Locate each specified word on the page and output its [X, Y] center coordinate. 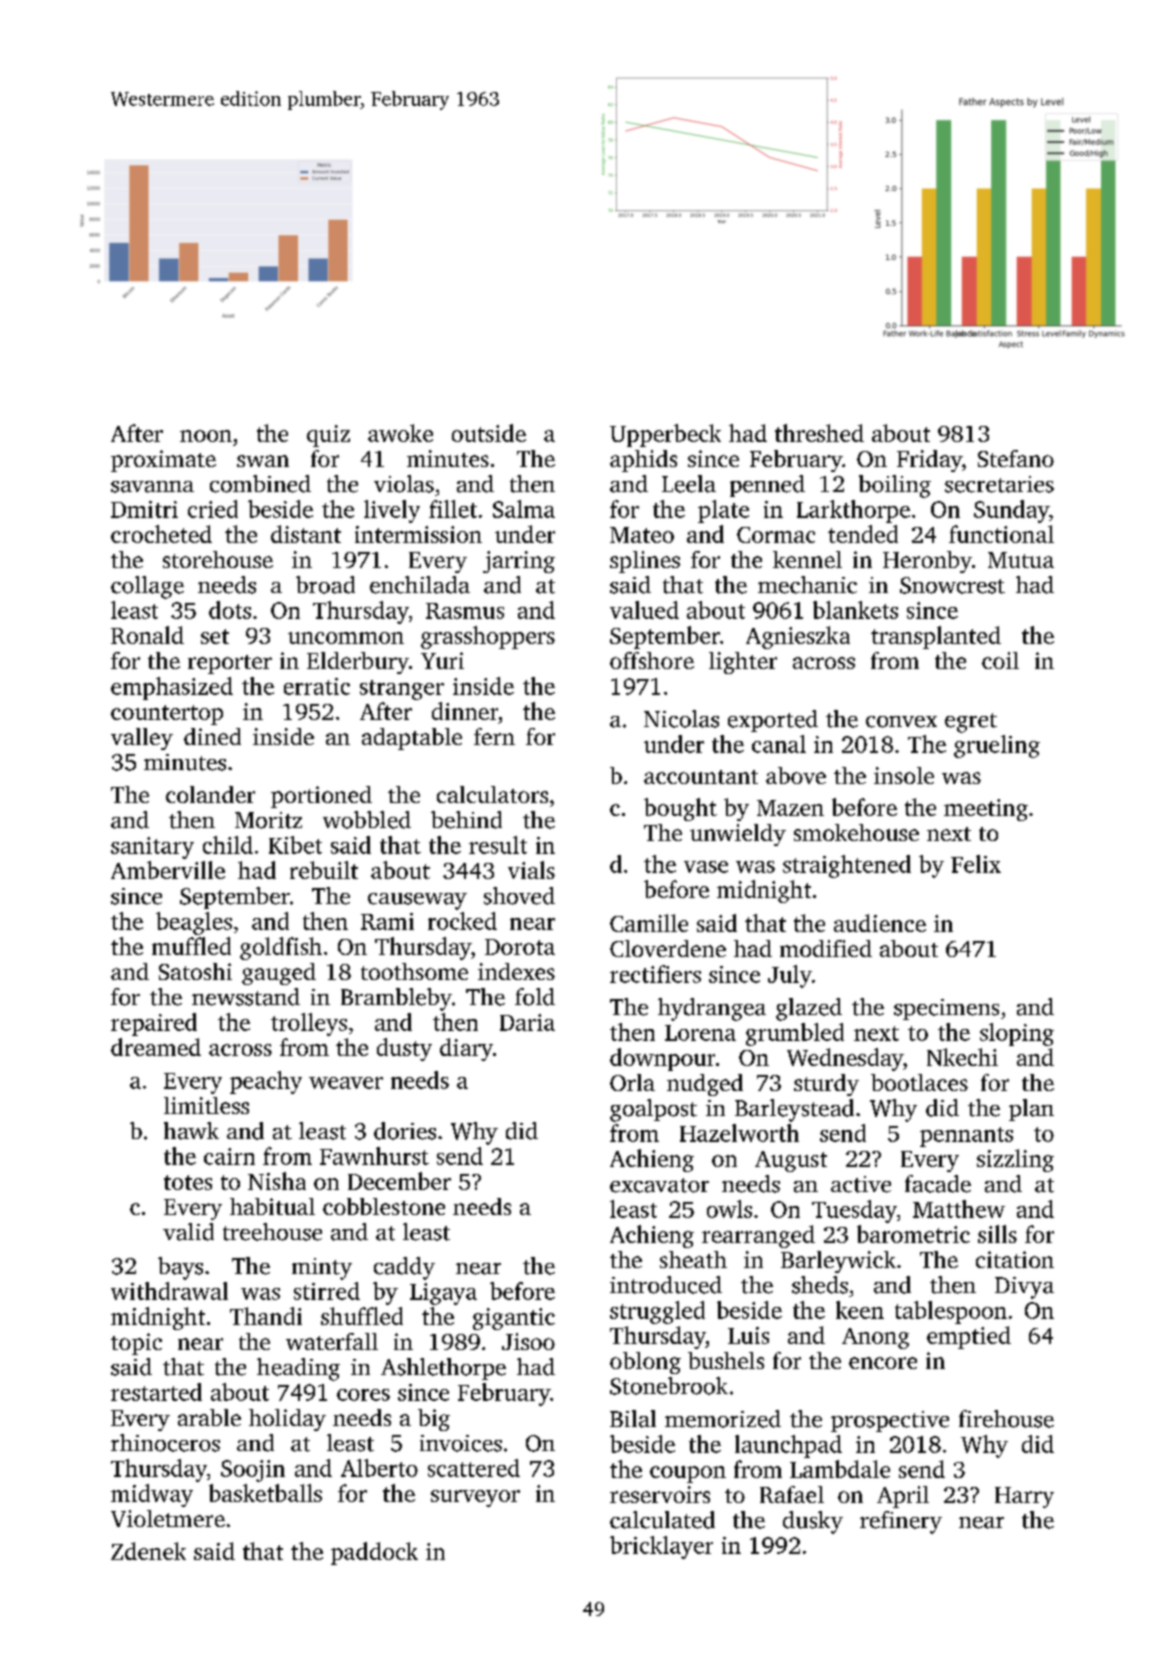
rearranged [758, 1236]
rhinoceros [165, 1443]
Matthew [959, 1209]
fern [494, 736]
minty [322, 1269]
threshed [819, 433]
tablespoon [951, 1312]
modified [826, 948]
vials [531, 870]
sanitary [152, 848]
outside [489, 433]
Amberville [168, 870]
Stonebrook [669, 1386]
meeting [986, 810]
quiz [328, 436]
